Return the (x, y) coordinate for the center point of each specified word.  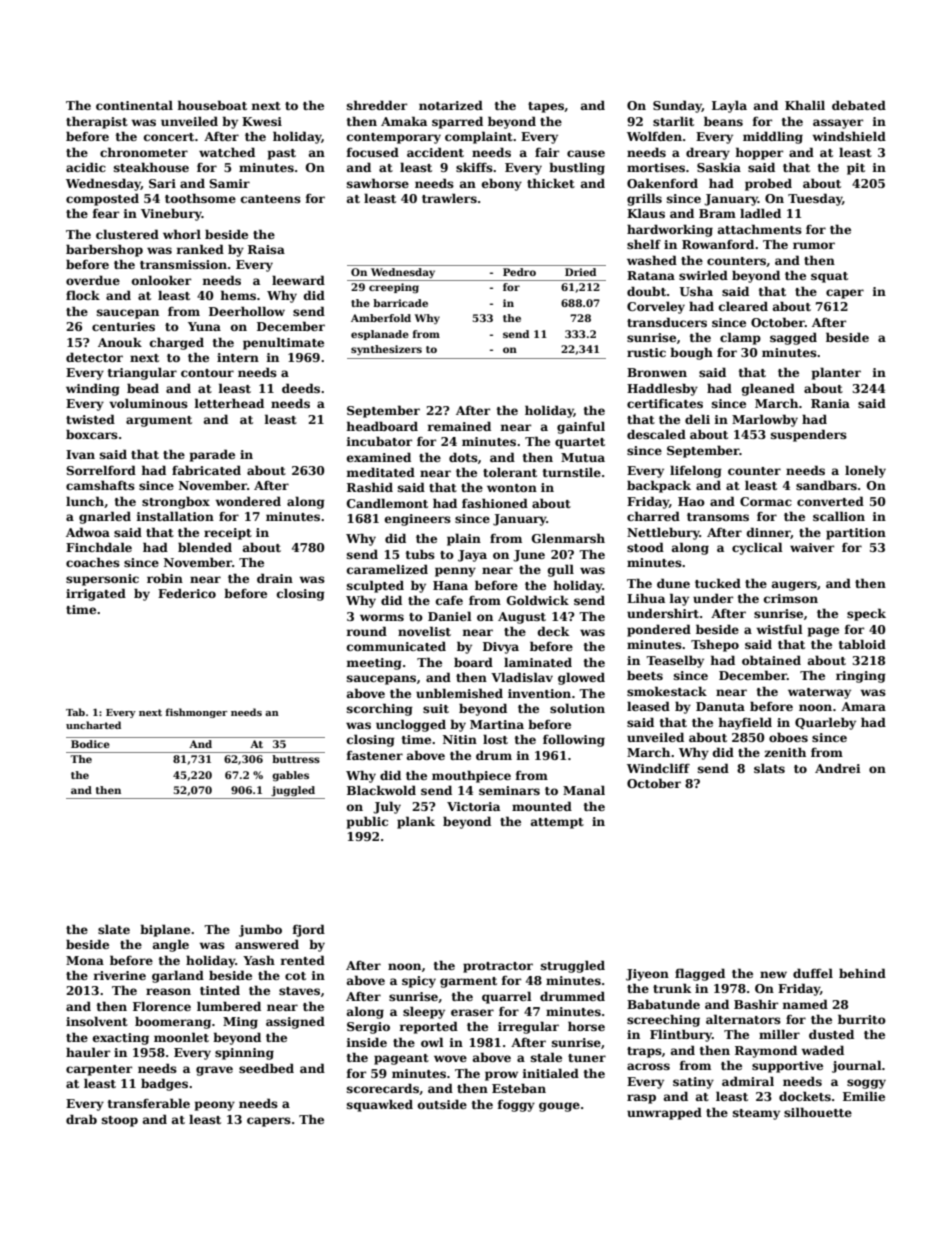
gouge (559, 1107)
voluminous (148, 403)
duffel (813, 973)
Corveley (656, 307)
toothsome (200, 198)
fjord (308, 930)
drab (81, 1119)
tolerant (510, 472)
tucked (718, 583)
